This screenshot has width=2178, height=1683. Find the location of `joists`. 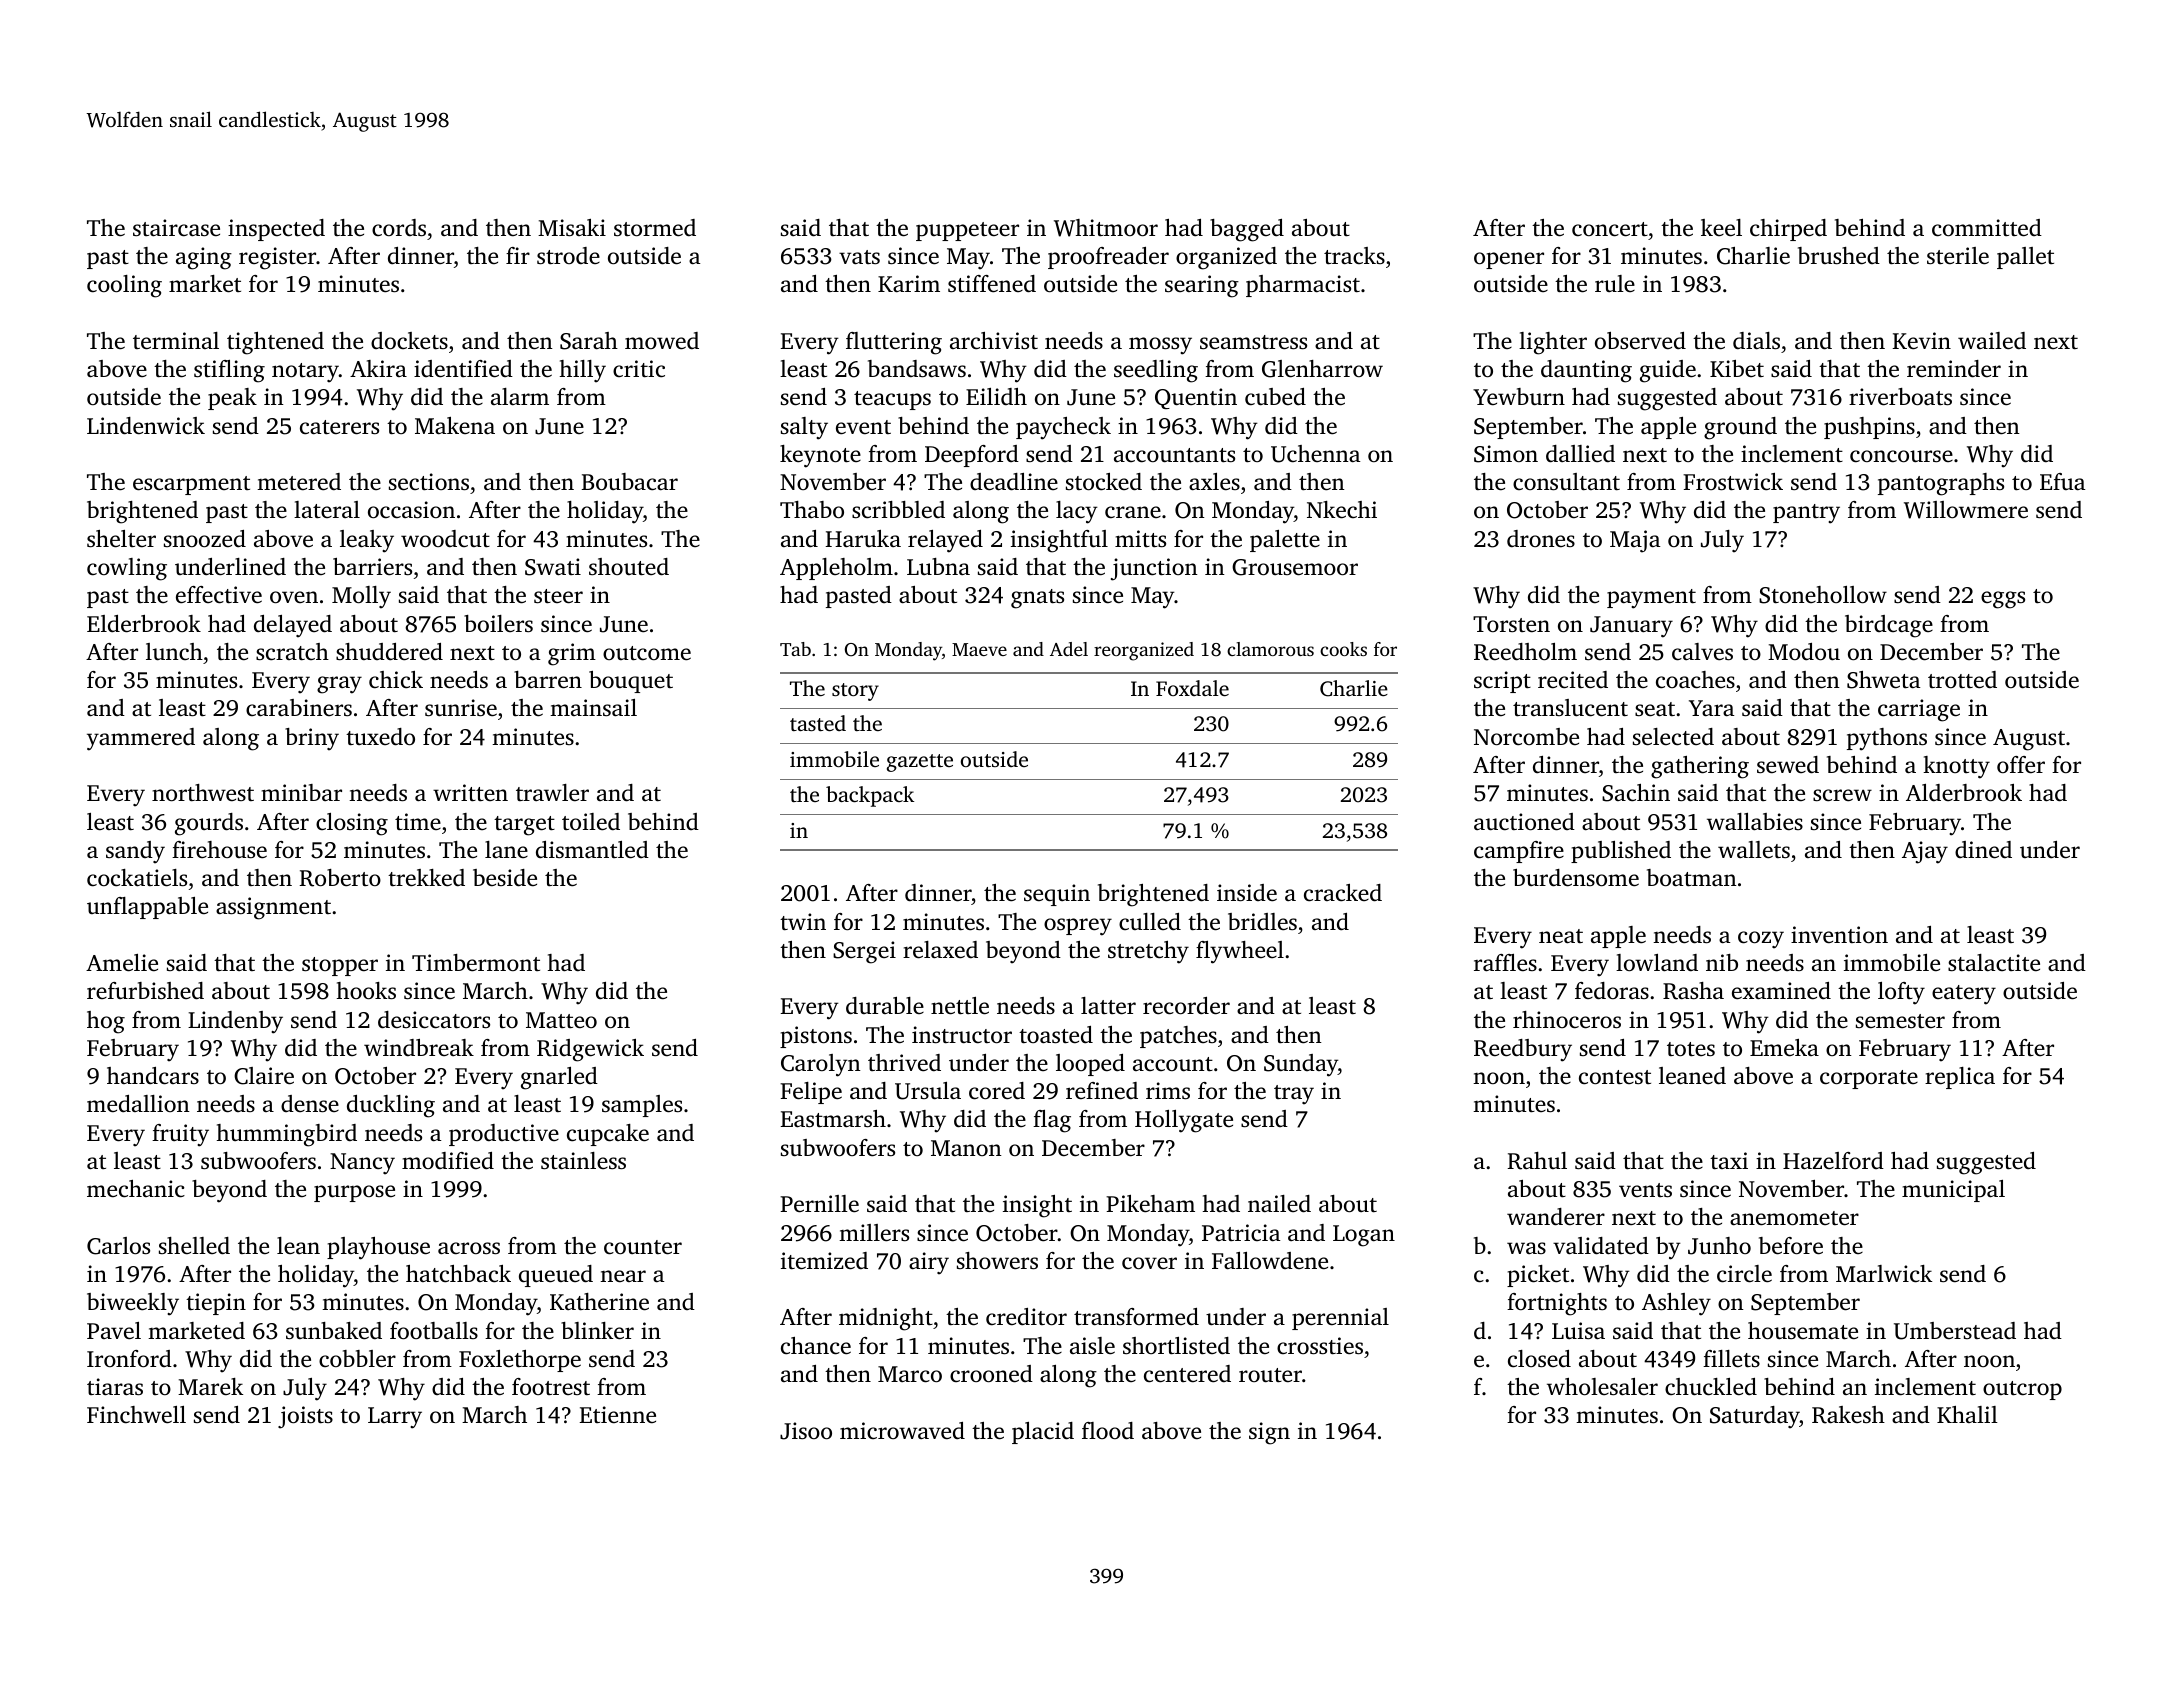

joists is located at coordinates (305, 1417).
